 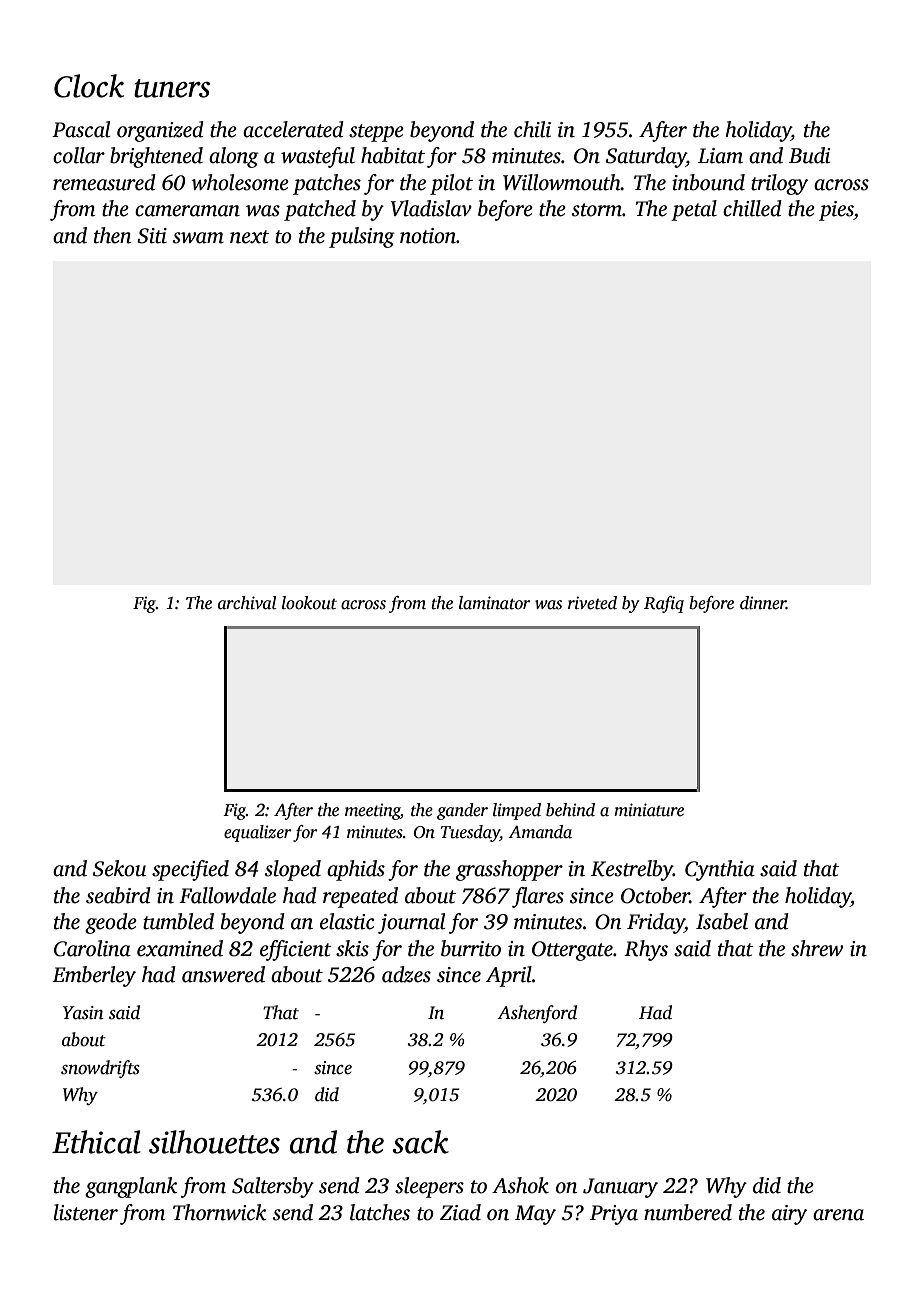 What do you see at coordinates (562, 182) in the screenshot?
I see `Willowmouth` at bounding box center [562, 182].
